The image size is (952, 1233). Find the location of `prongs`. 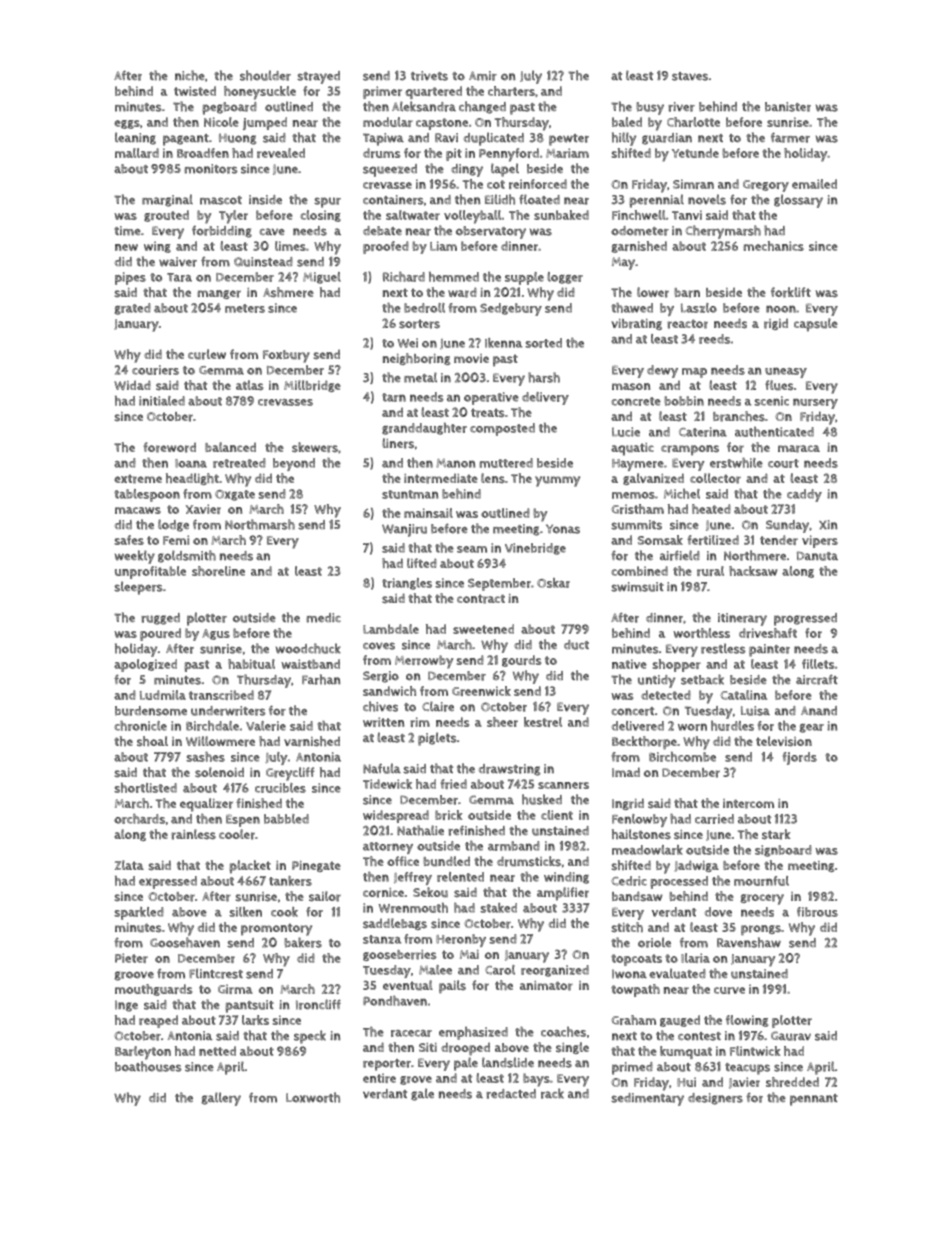

prongs is located at coordinates (761, 930).
